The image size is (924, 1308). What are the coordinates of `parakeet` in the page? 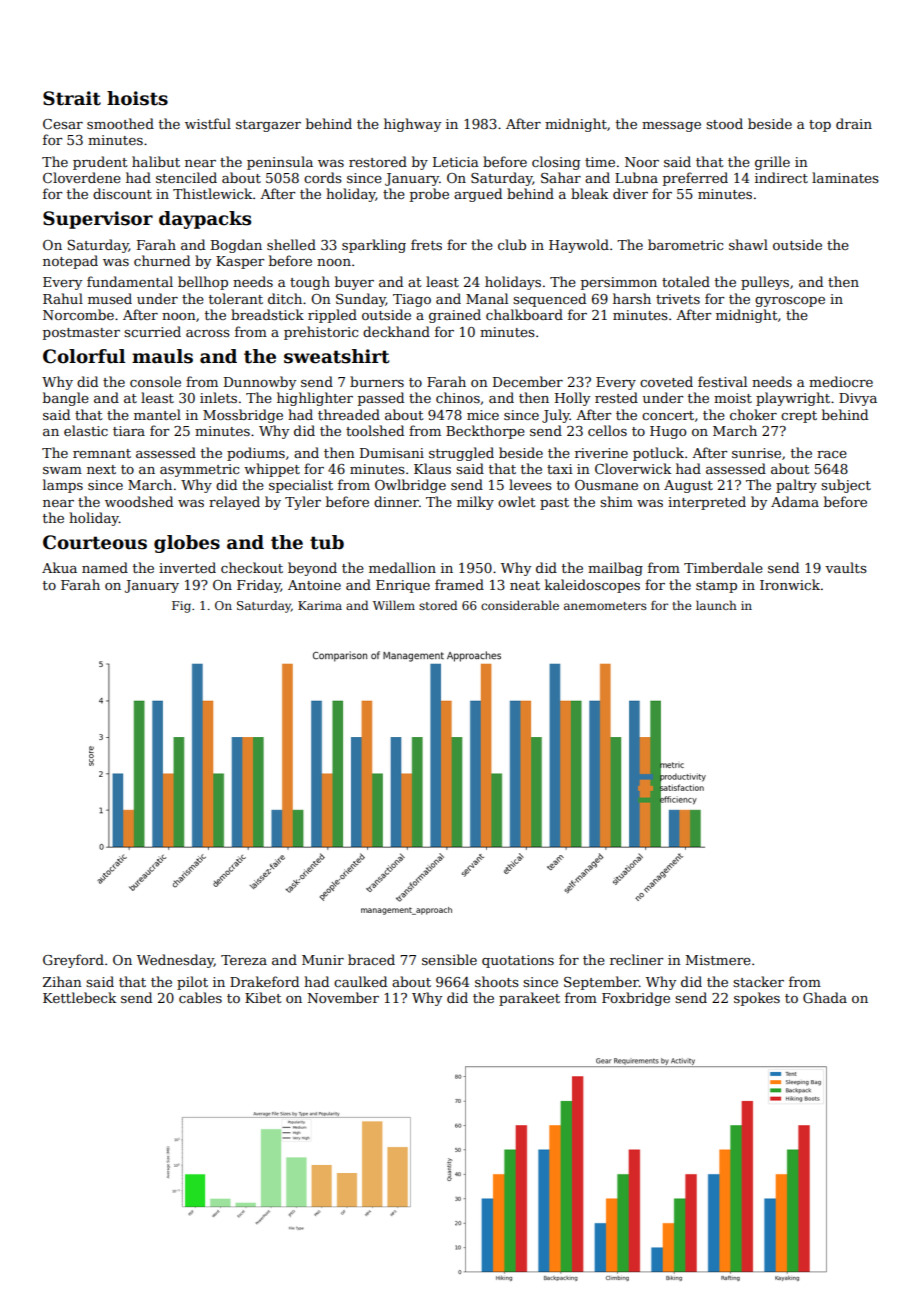 It's located at (529, 999).
